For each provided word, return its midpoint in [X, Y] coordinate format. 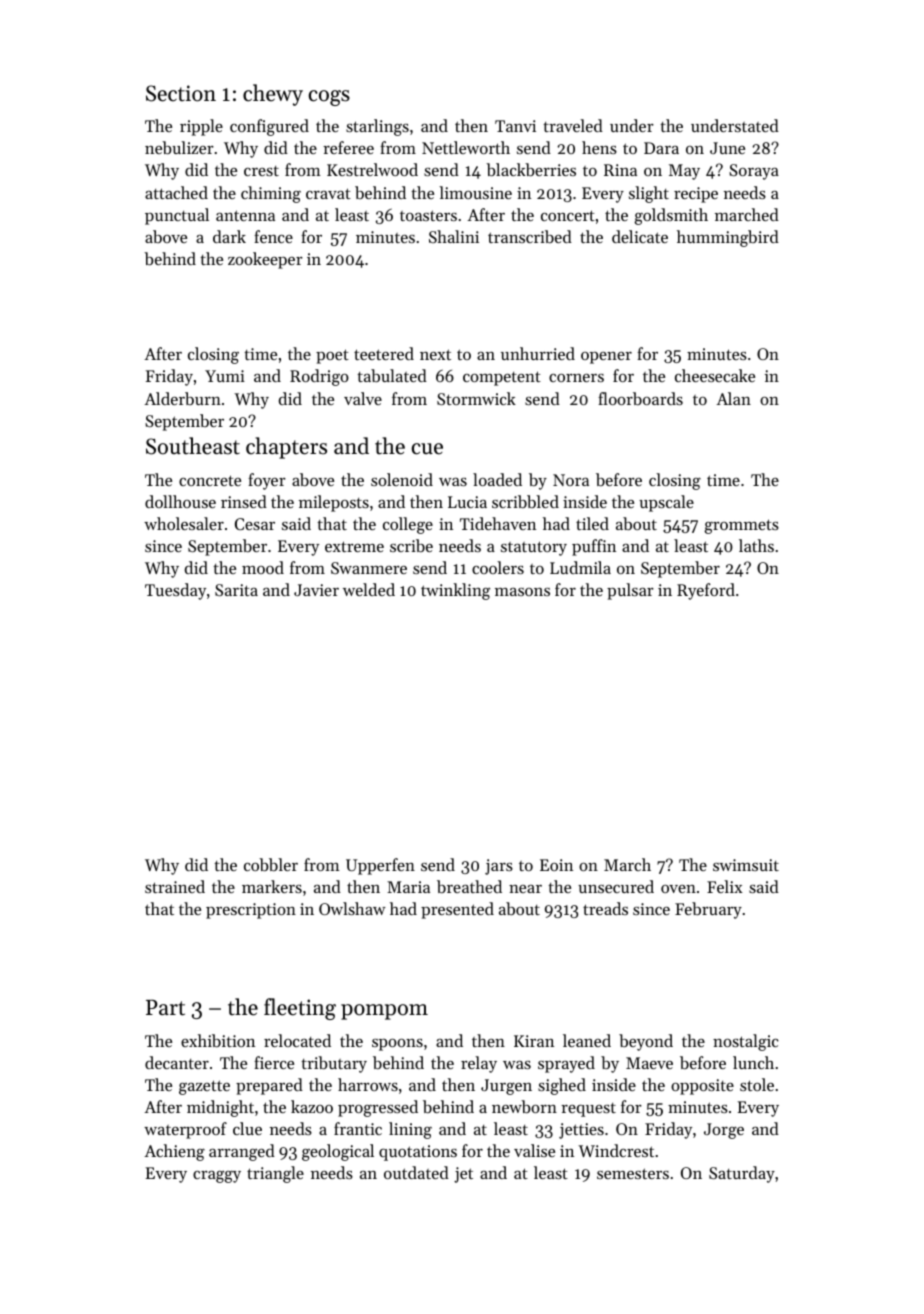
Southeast [193, 446]
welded [369, 589]
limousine [475, 192]
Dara [661, 148]
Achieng [174, 1152]
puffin [594, 547]
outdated [416, 1172]
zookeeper [265, 260]
